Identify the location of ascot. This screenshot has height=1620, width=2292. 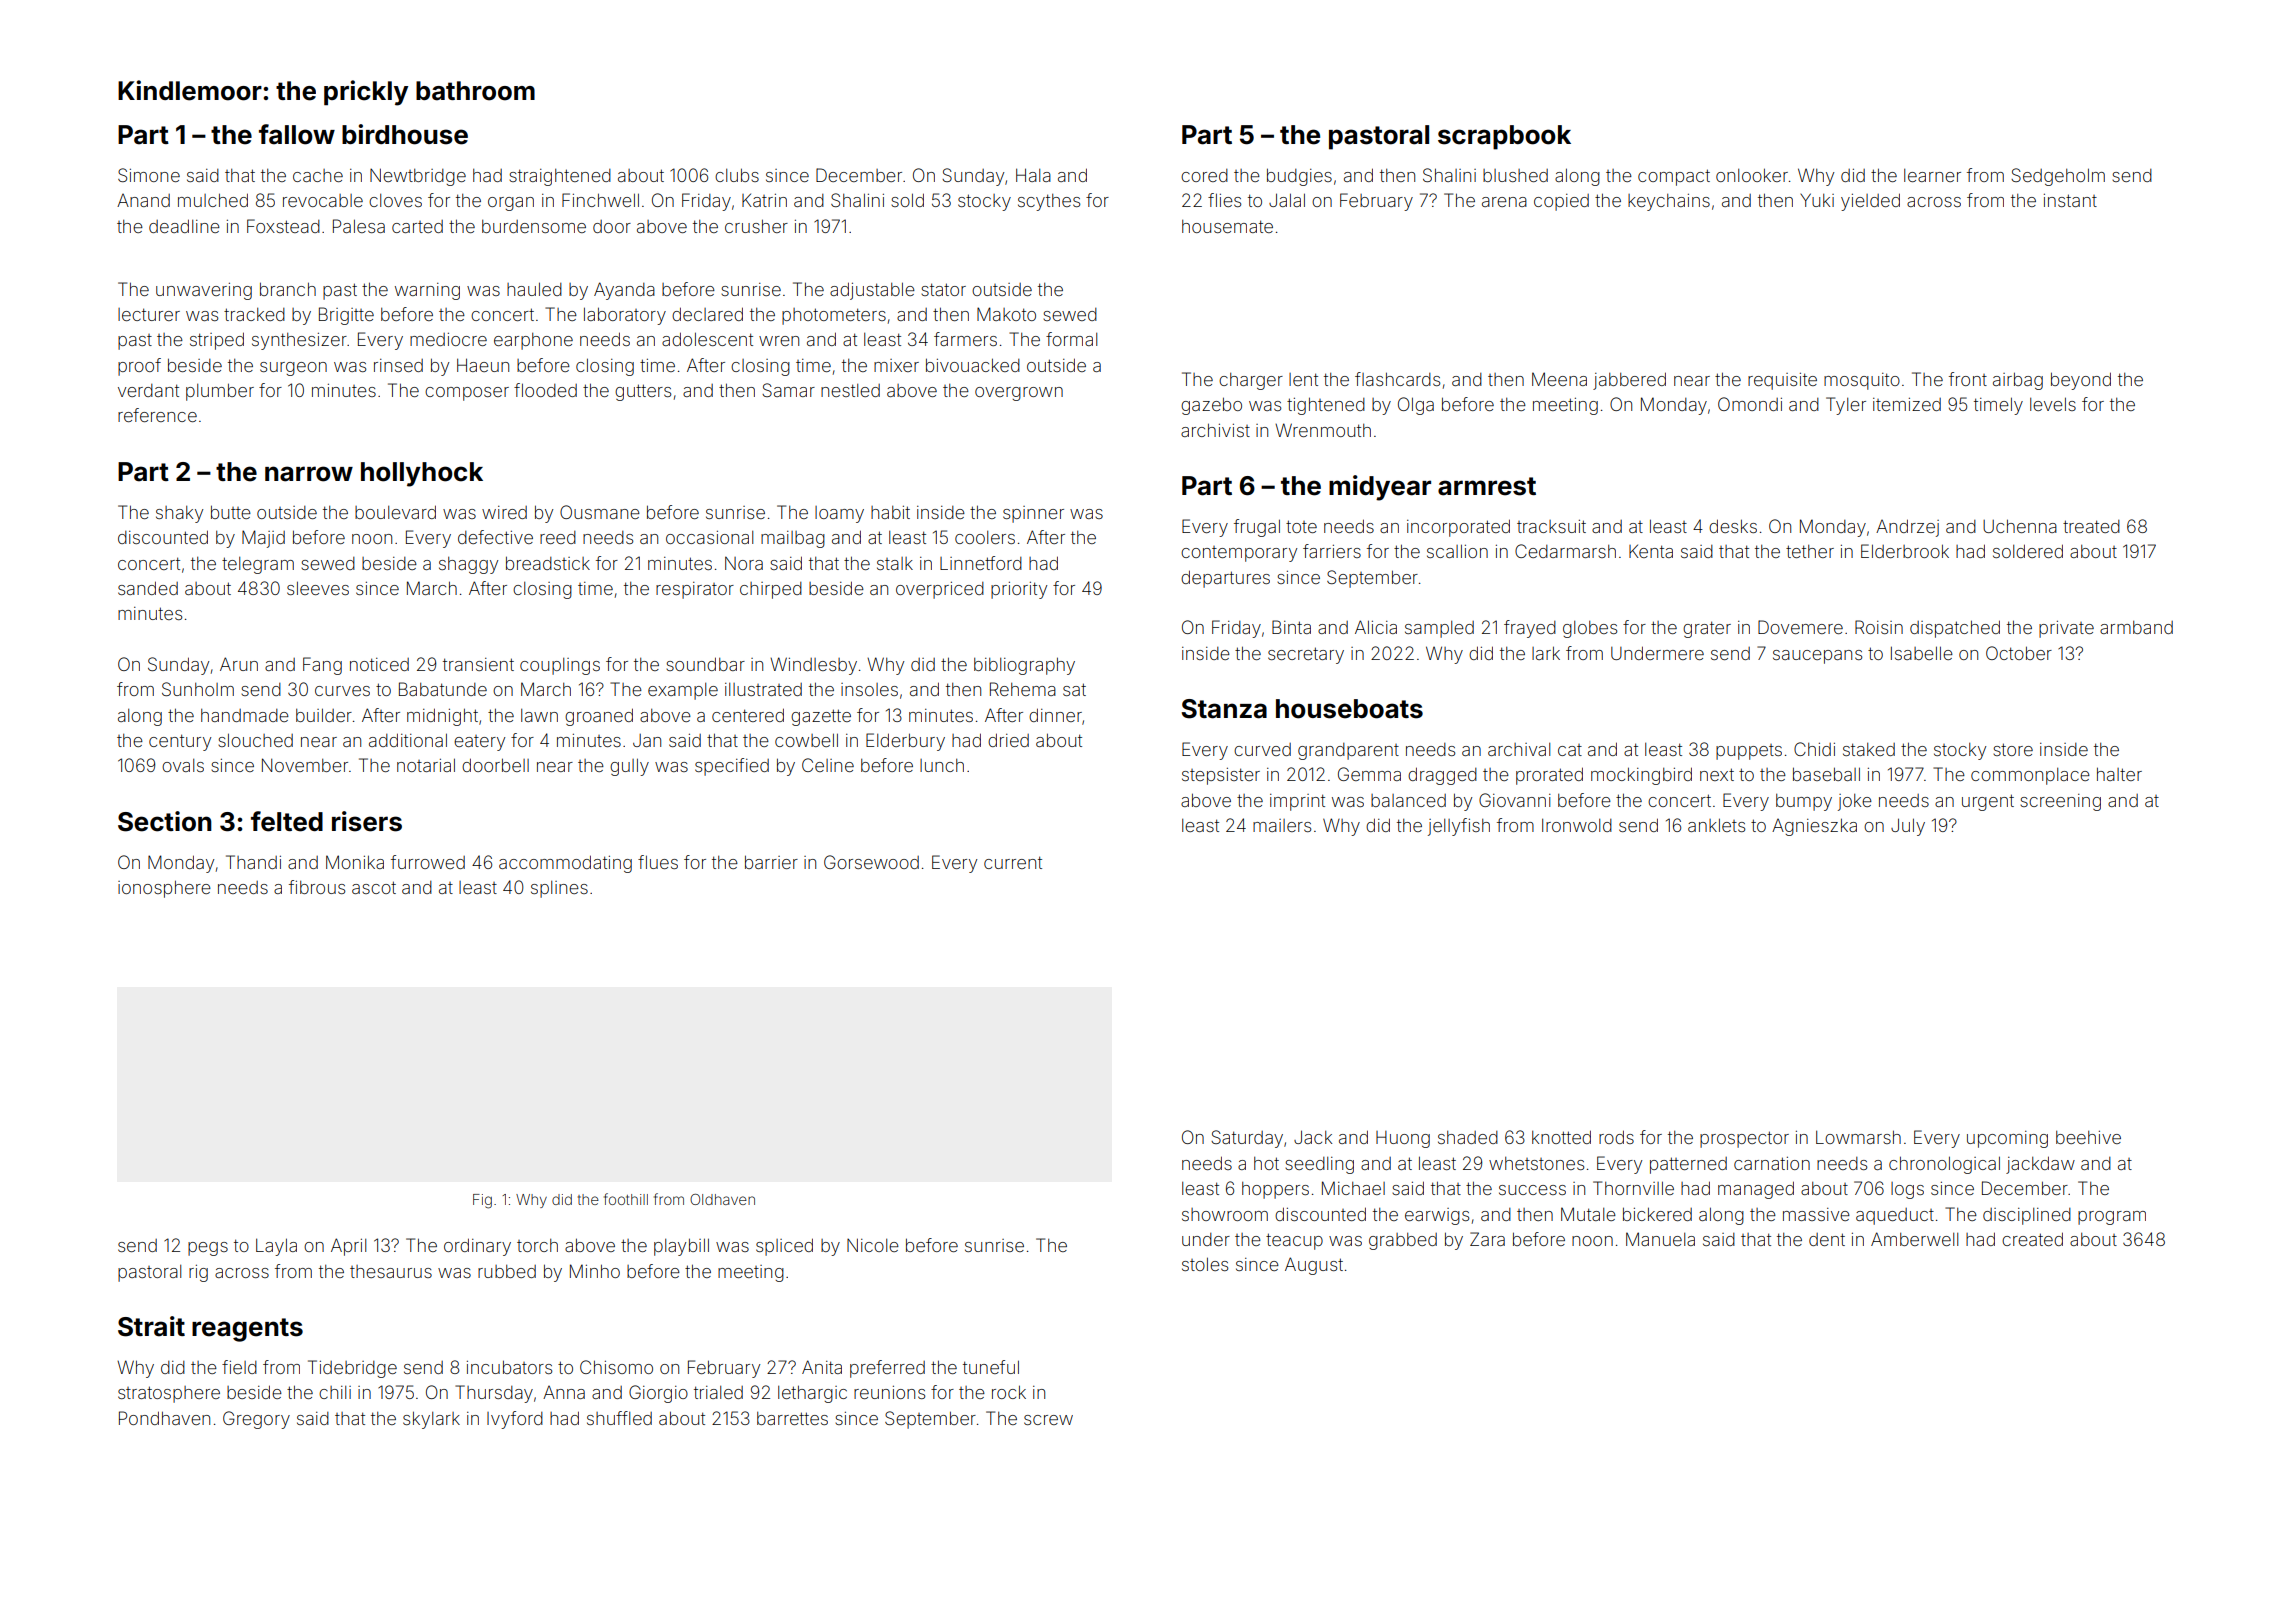
(374, 887).
